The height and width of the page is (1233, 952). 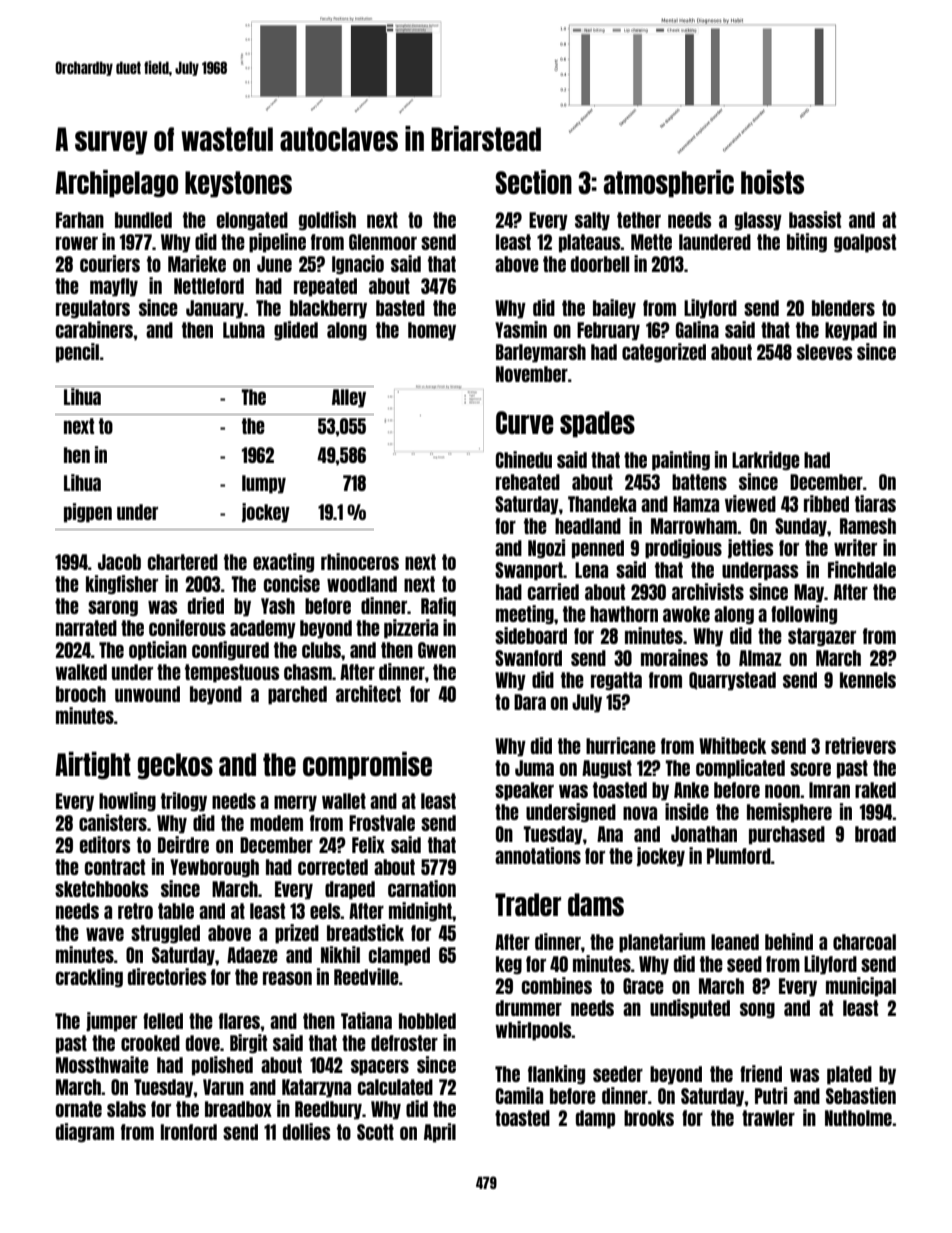 I want to click on narrated, so click(x=86, y=628).
